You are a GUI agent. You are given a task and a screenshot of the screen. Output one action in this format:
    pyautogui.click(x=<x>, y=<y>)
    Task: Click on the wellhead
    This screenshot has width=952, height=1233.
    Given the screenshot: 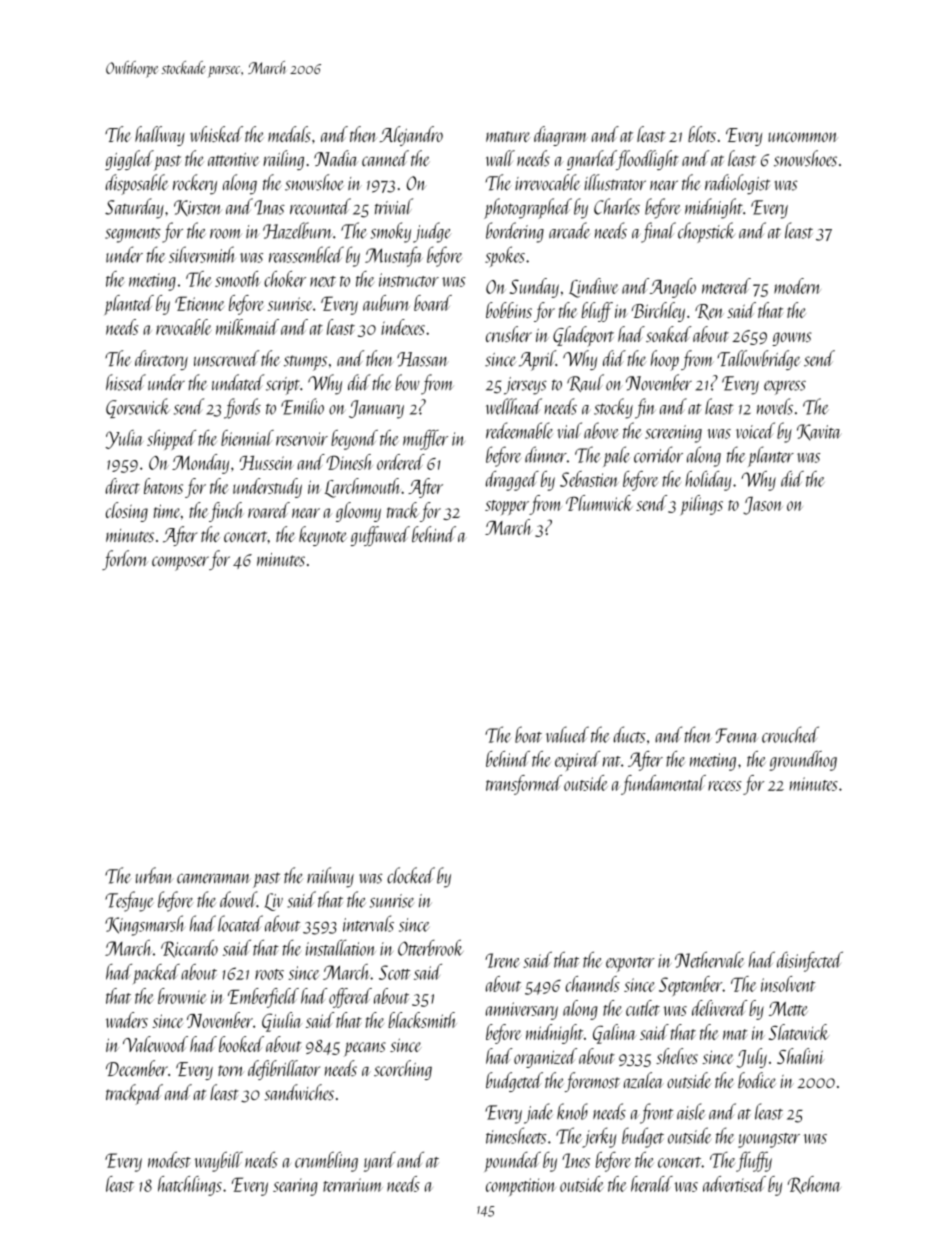 What is the action you would take?
    pyautogui.click(x=514, y=406)
